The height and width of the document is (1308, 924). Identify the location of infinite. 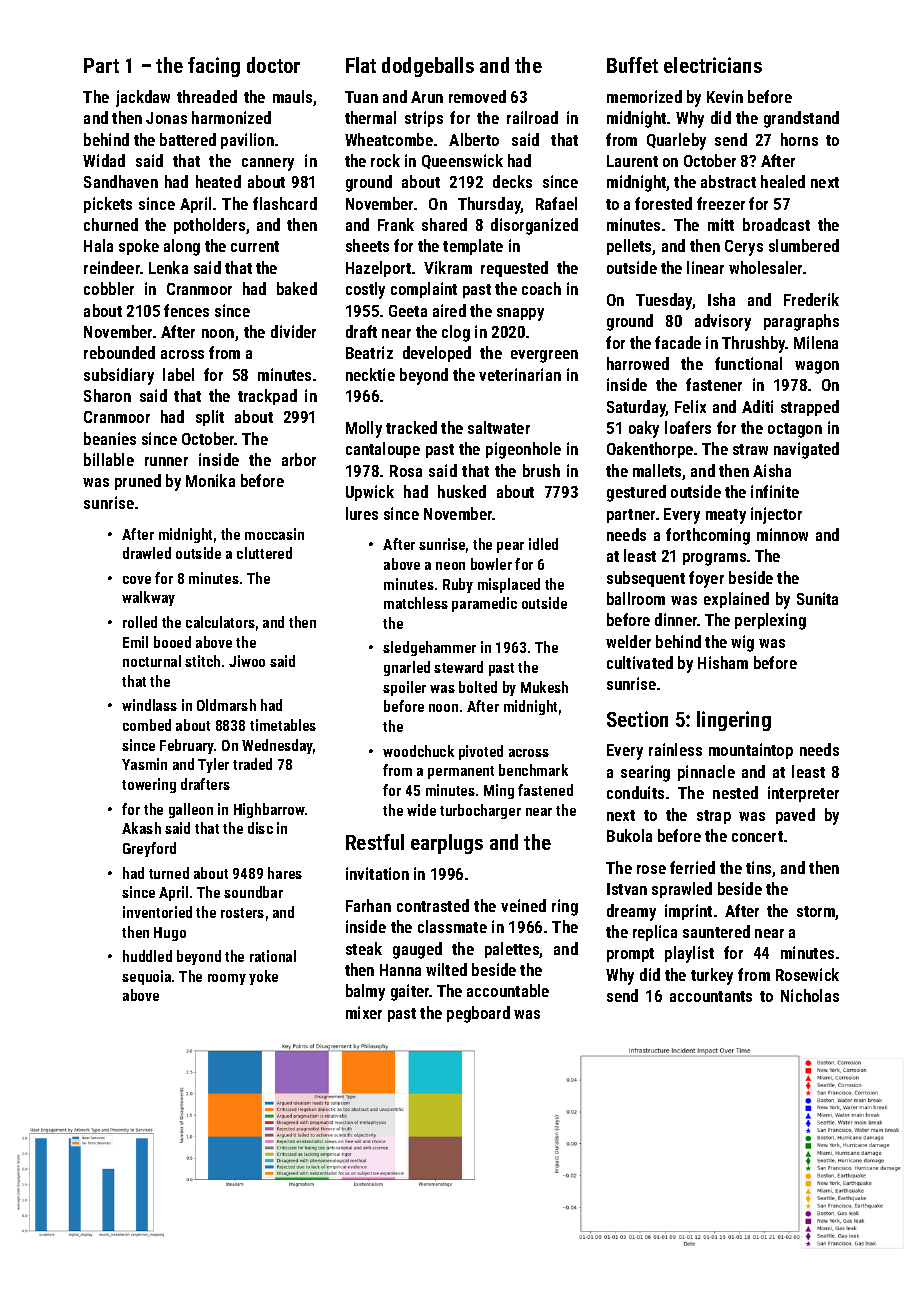
(775, 491).
